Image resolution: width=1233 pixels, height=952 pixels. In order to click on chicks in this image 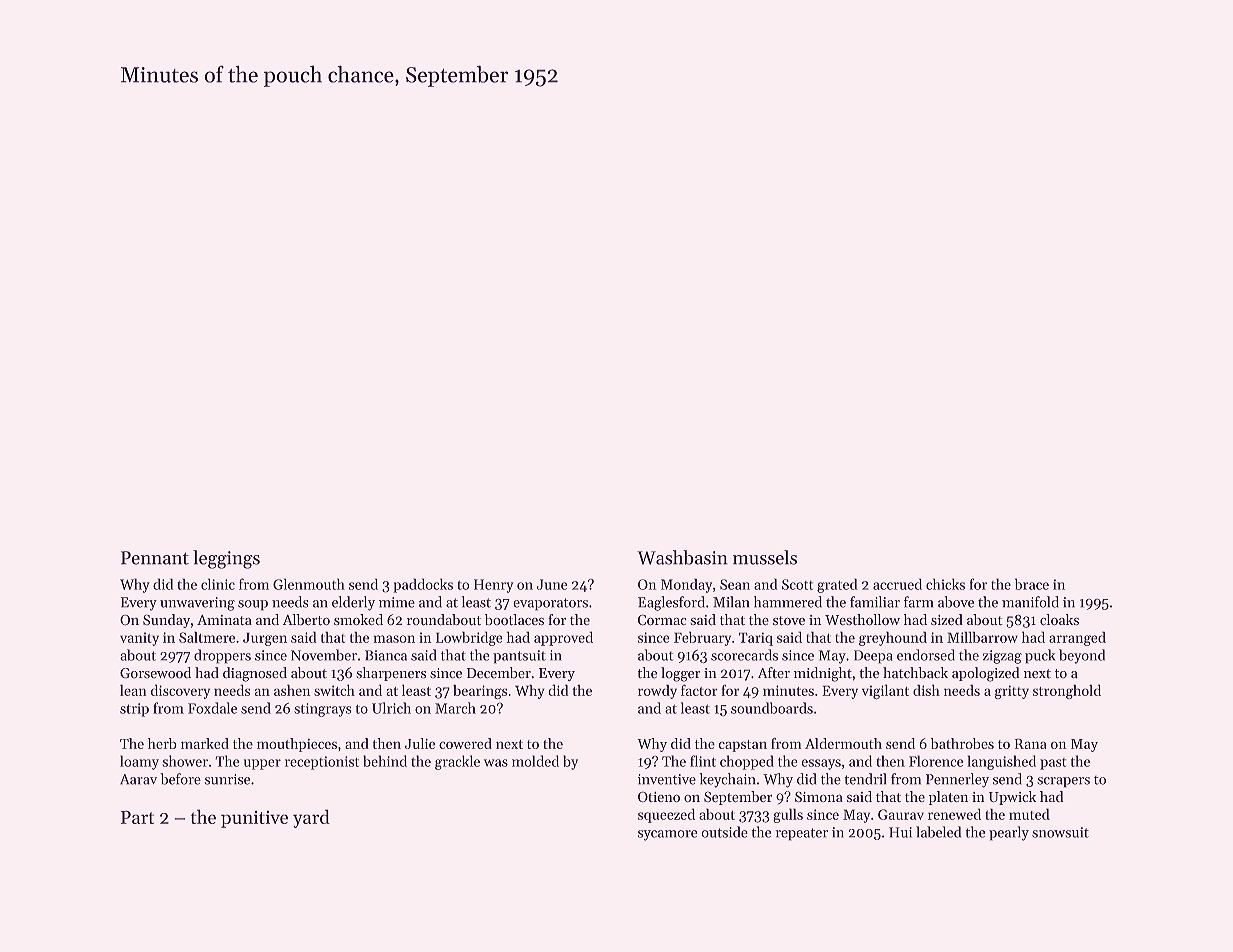, I will do `click(945, 584)`.
